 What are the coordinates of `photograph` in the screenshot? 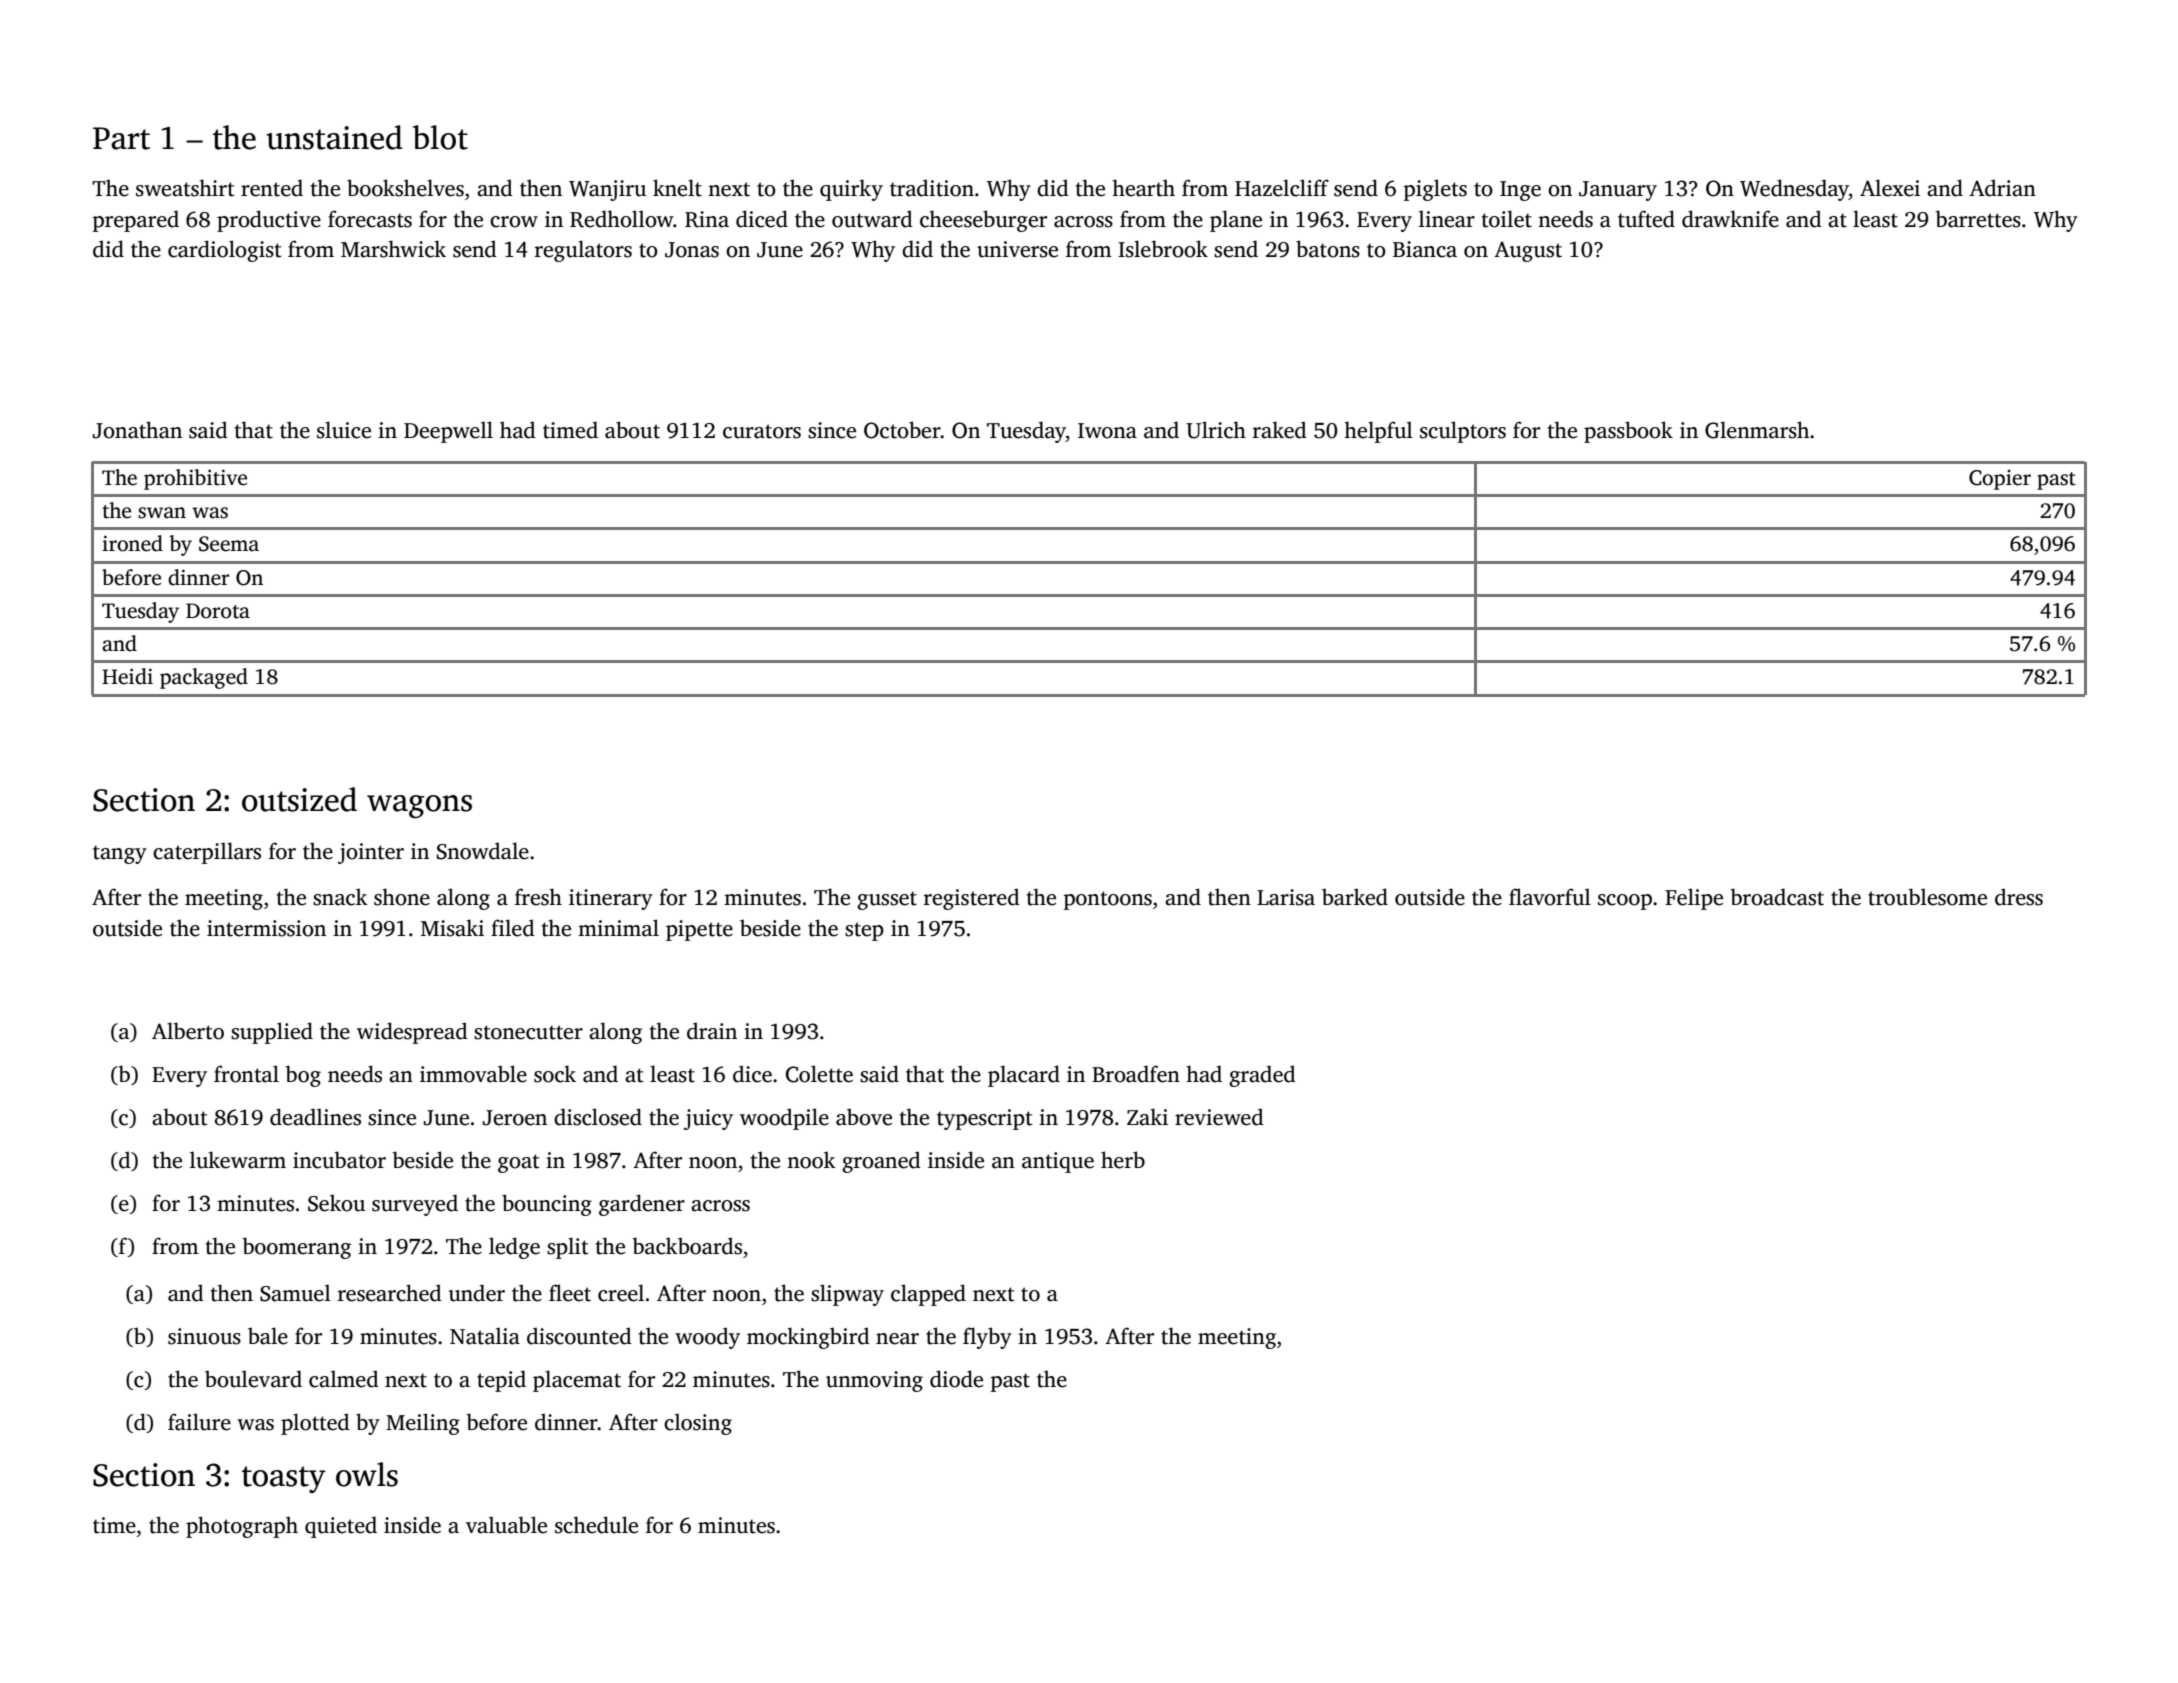 It's located at (242, 1527).
